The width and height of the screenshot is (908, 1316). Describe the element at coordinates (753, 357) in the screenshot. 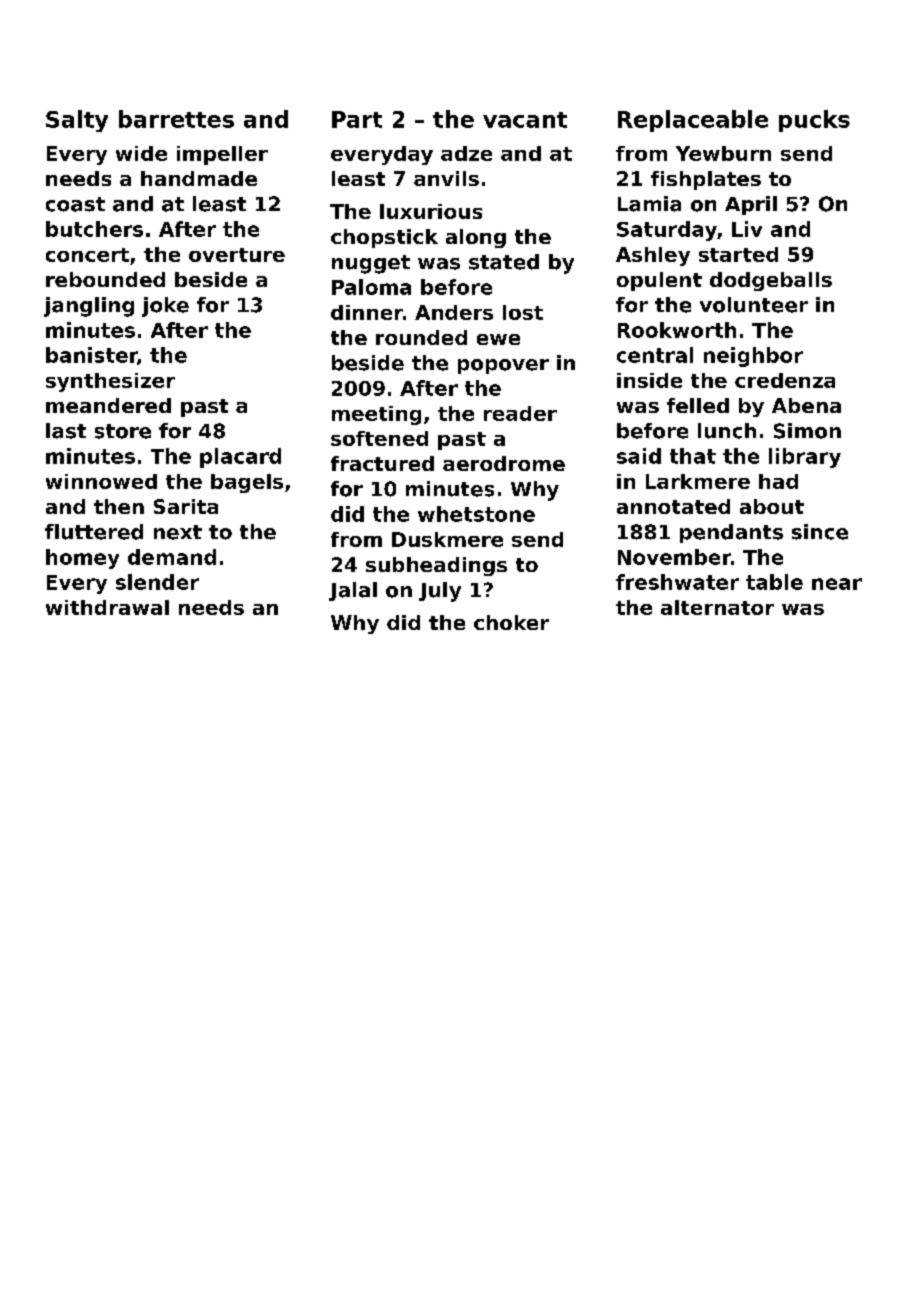

I see `neighbor` at that location.
